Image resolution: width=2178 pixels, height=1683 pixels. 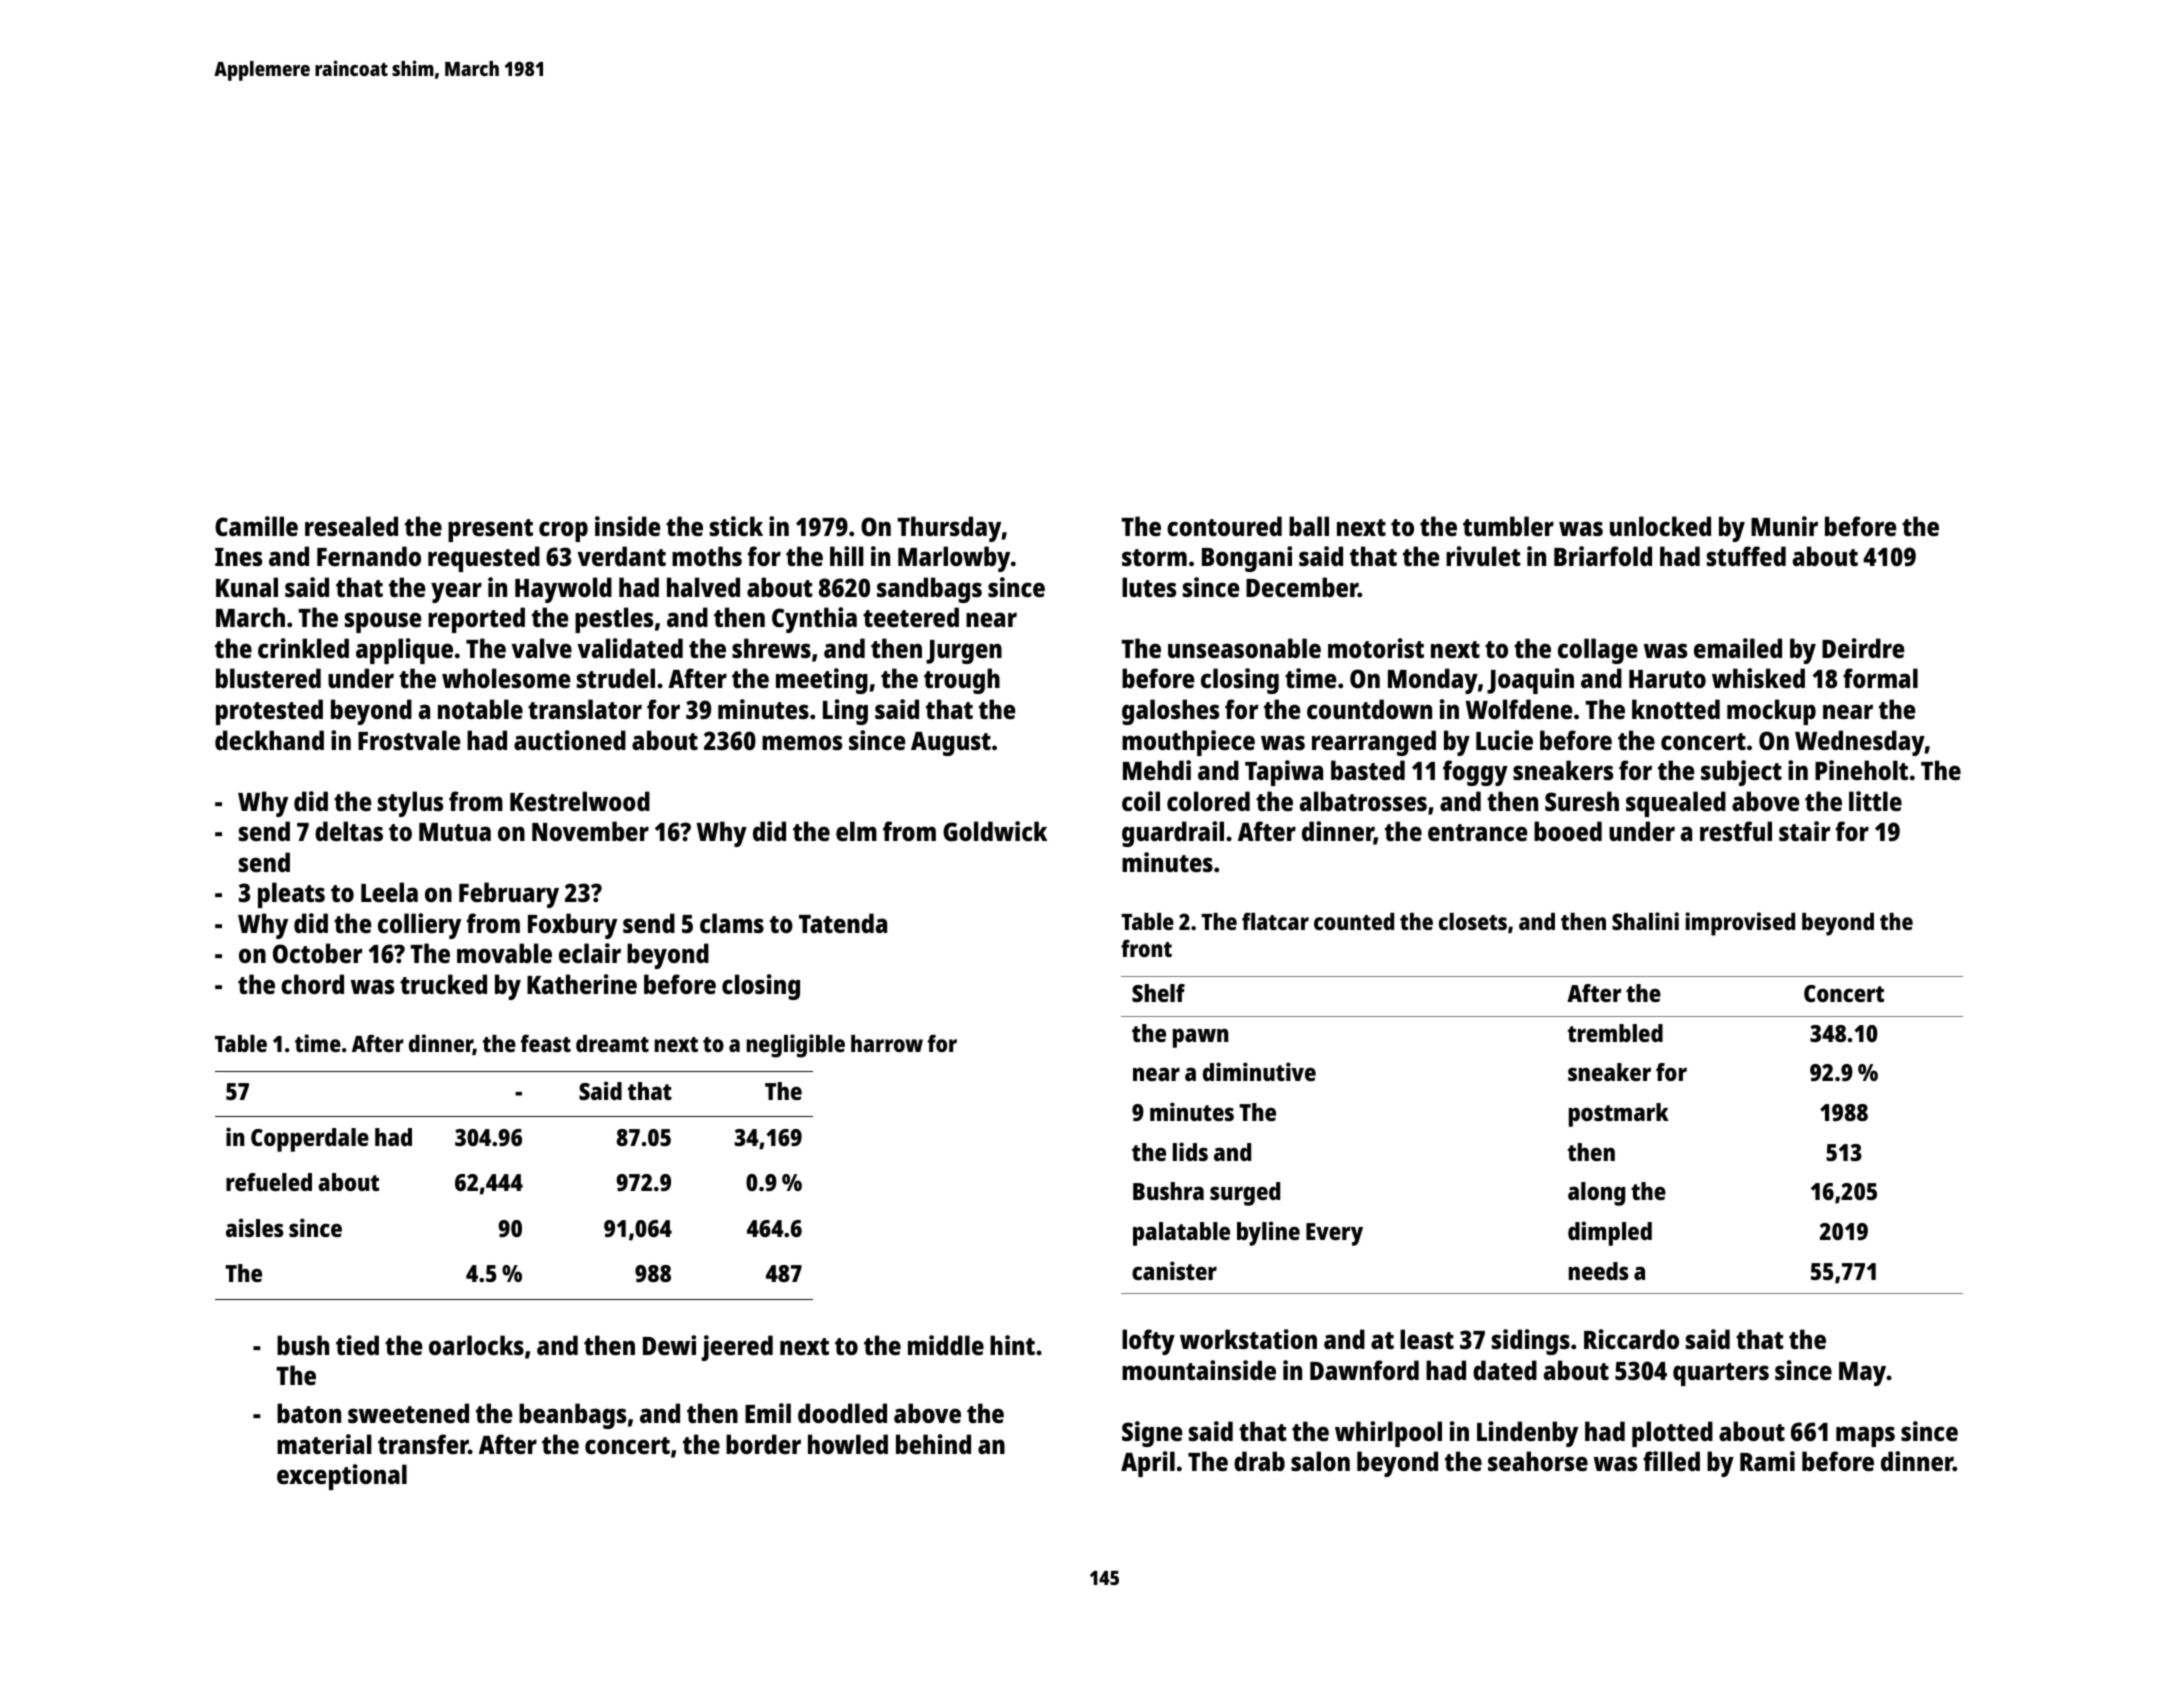 What do you see at coordinates (342, 1477) in the screenshot?
I see `exceptional` at bounding box center [342, 1477].
